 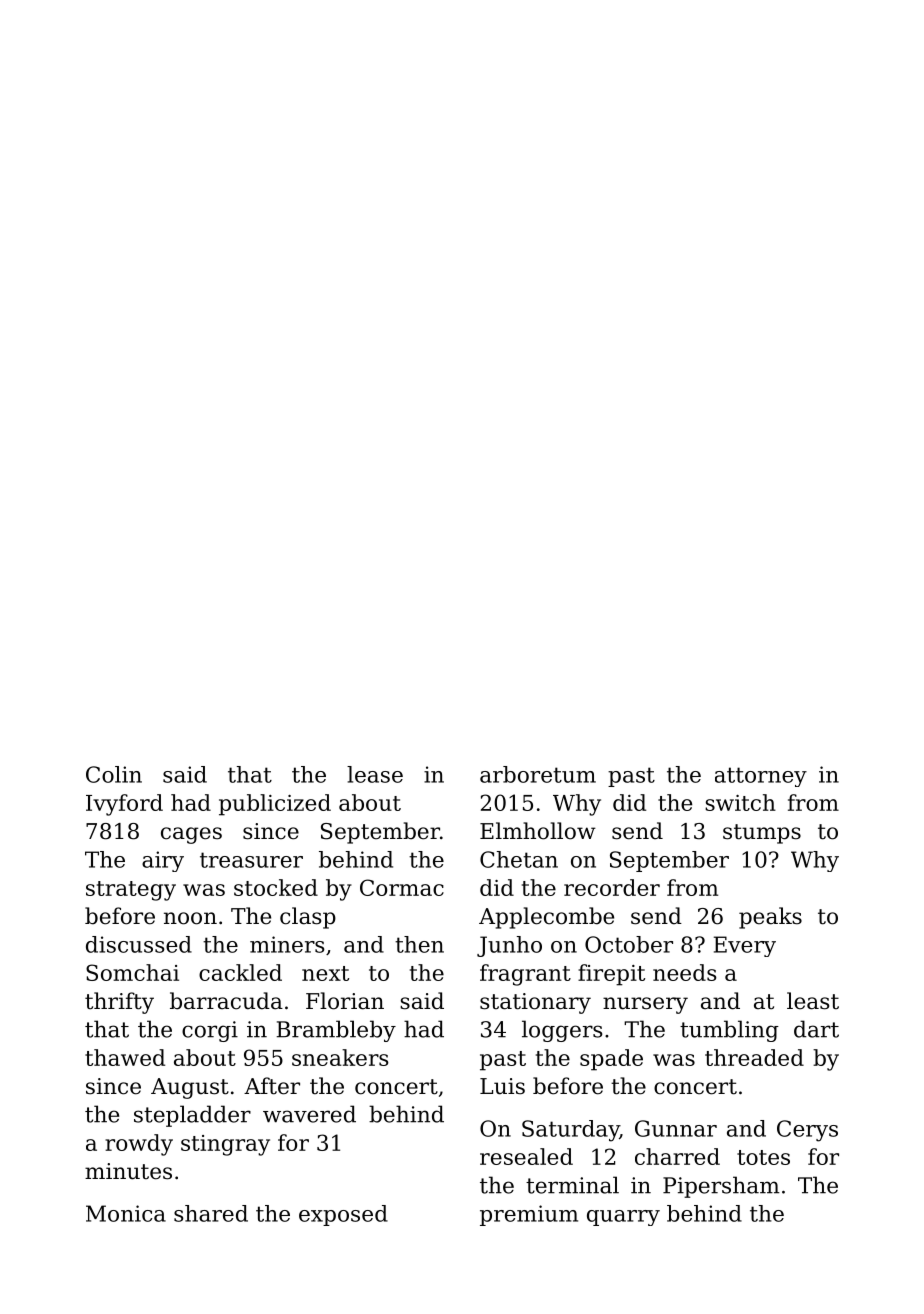 What do you see at coordinates (211, 1213) in the screenshot?
I see `shared` at bounding box center [211, 1213].
